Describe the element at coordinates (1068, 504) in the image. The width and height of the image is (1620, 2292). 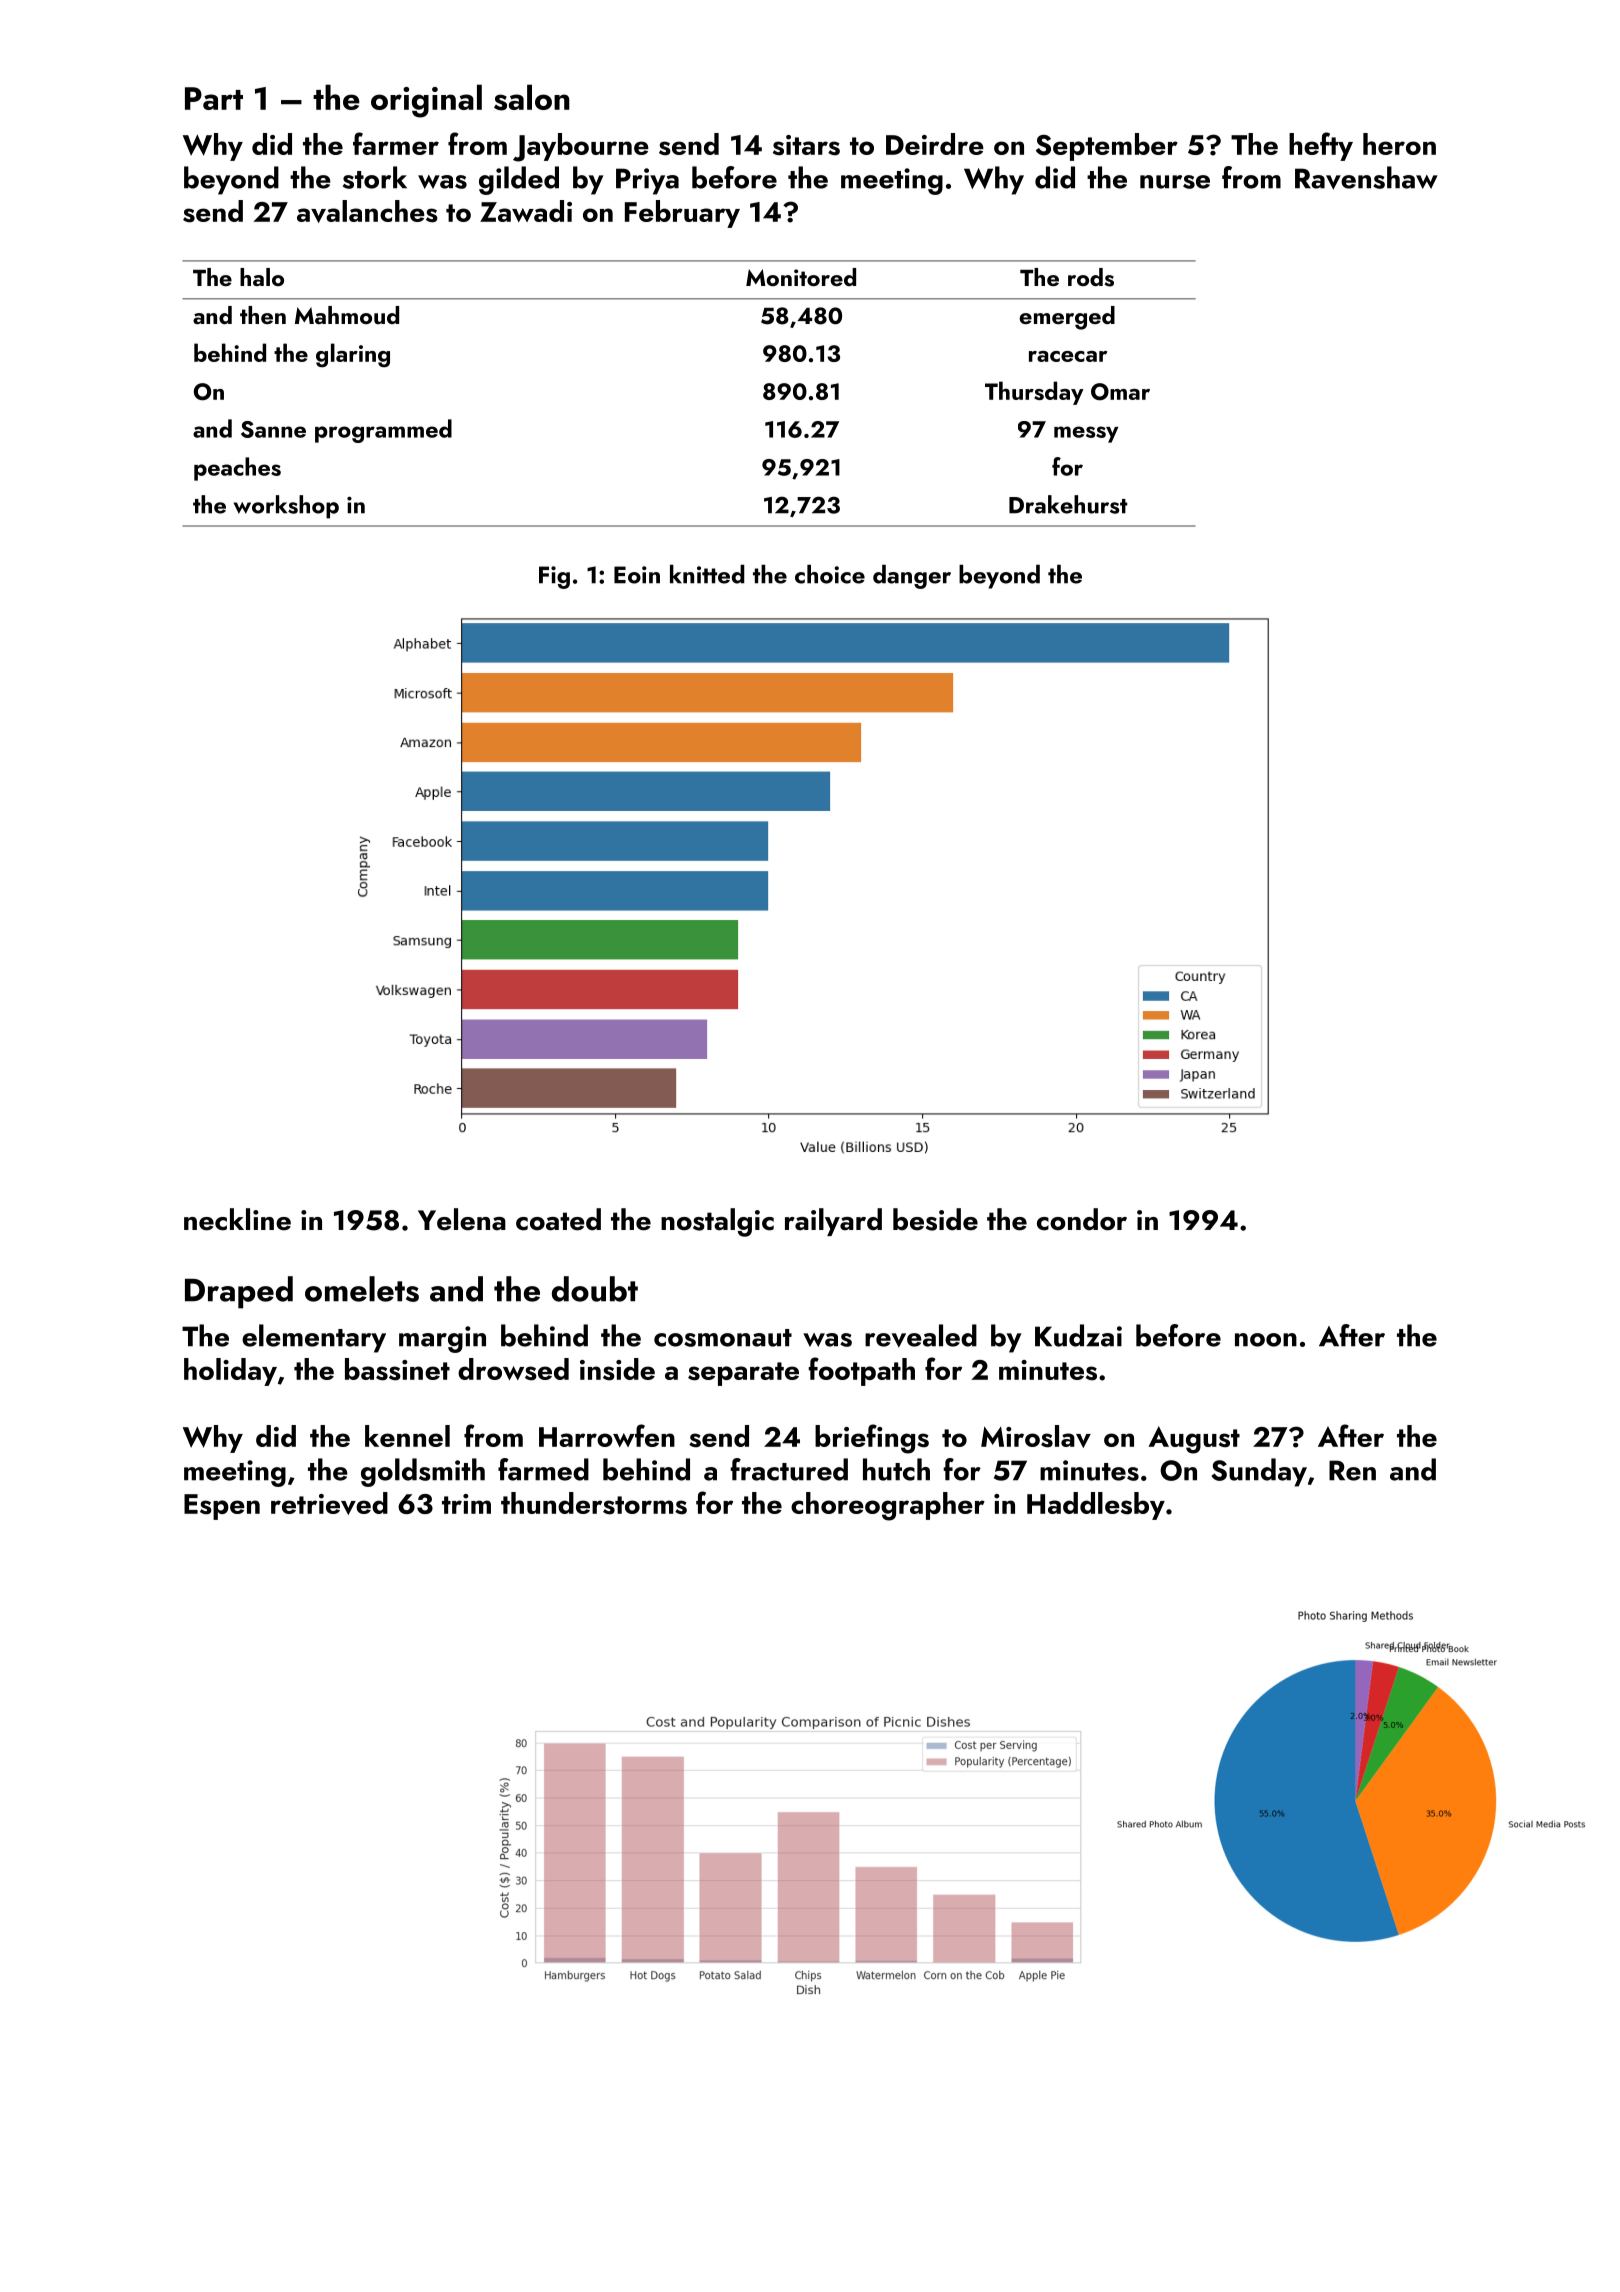
I see `Drakehurst` at that location.
